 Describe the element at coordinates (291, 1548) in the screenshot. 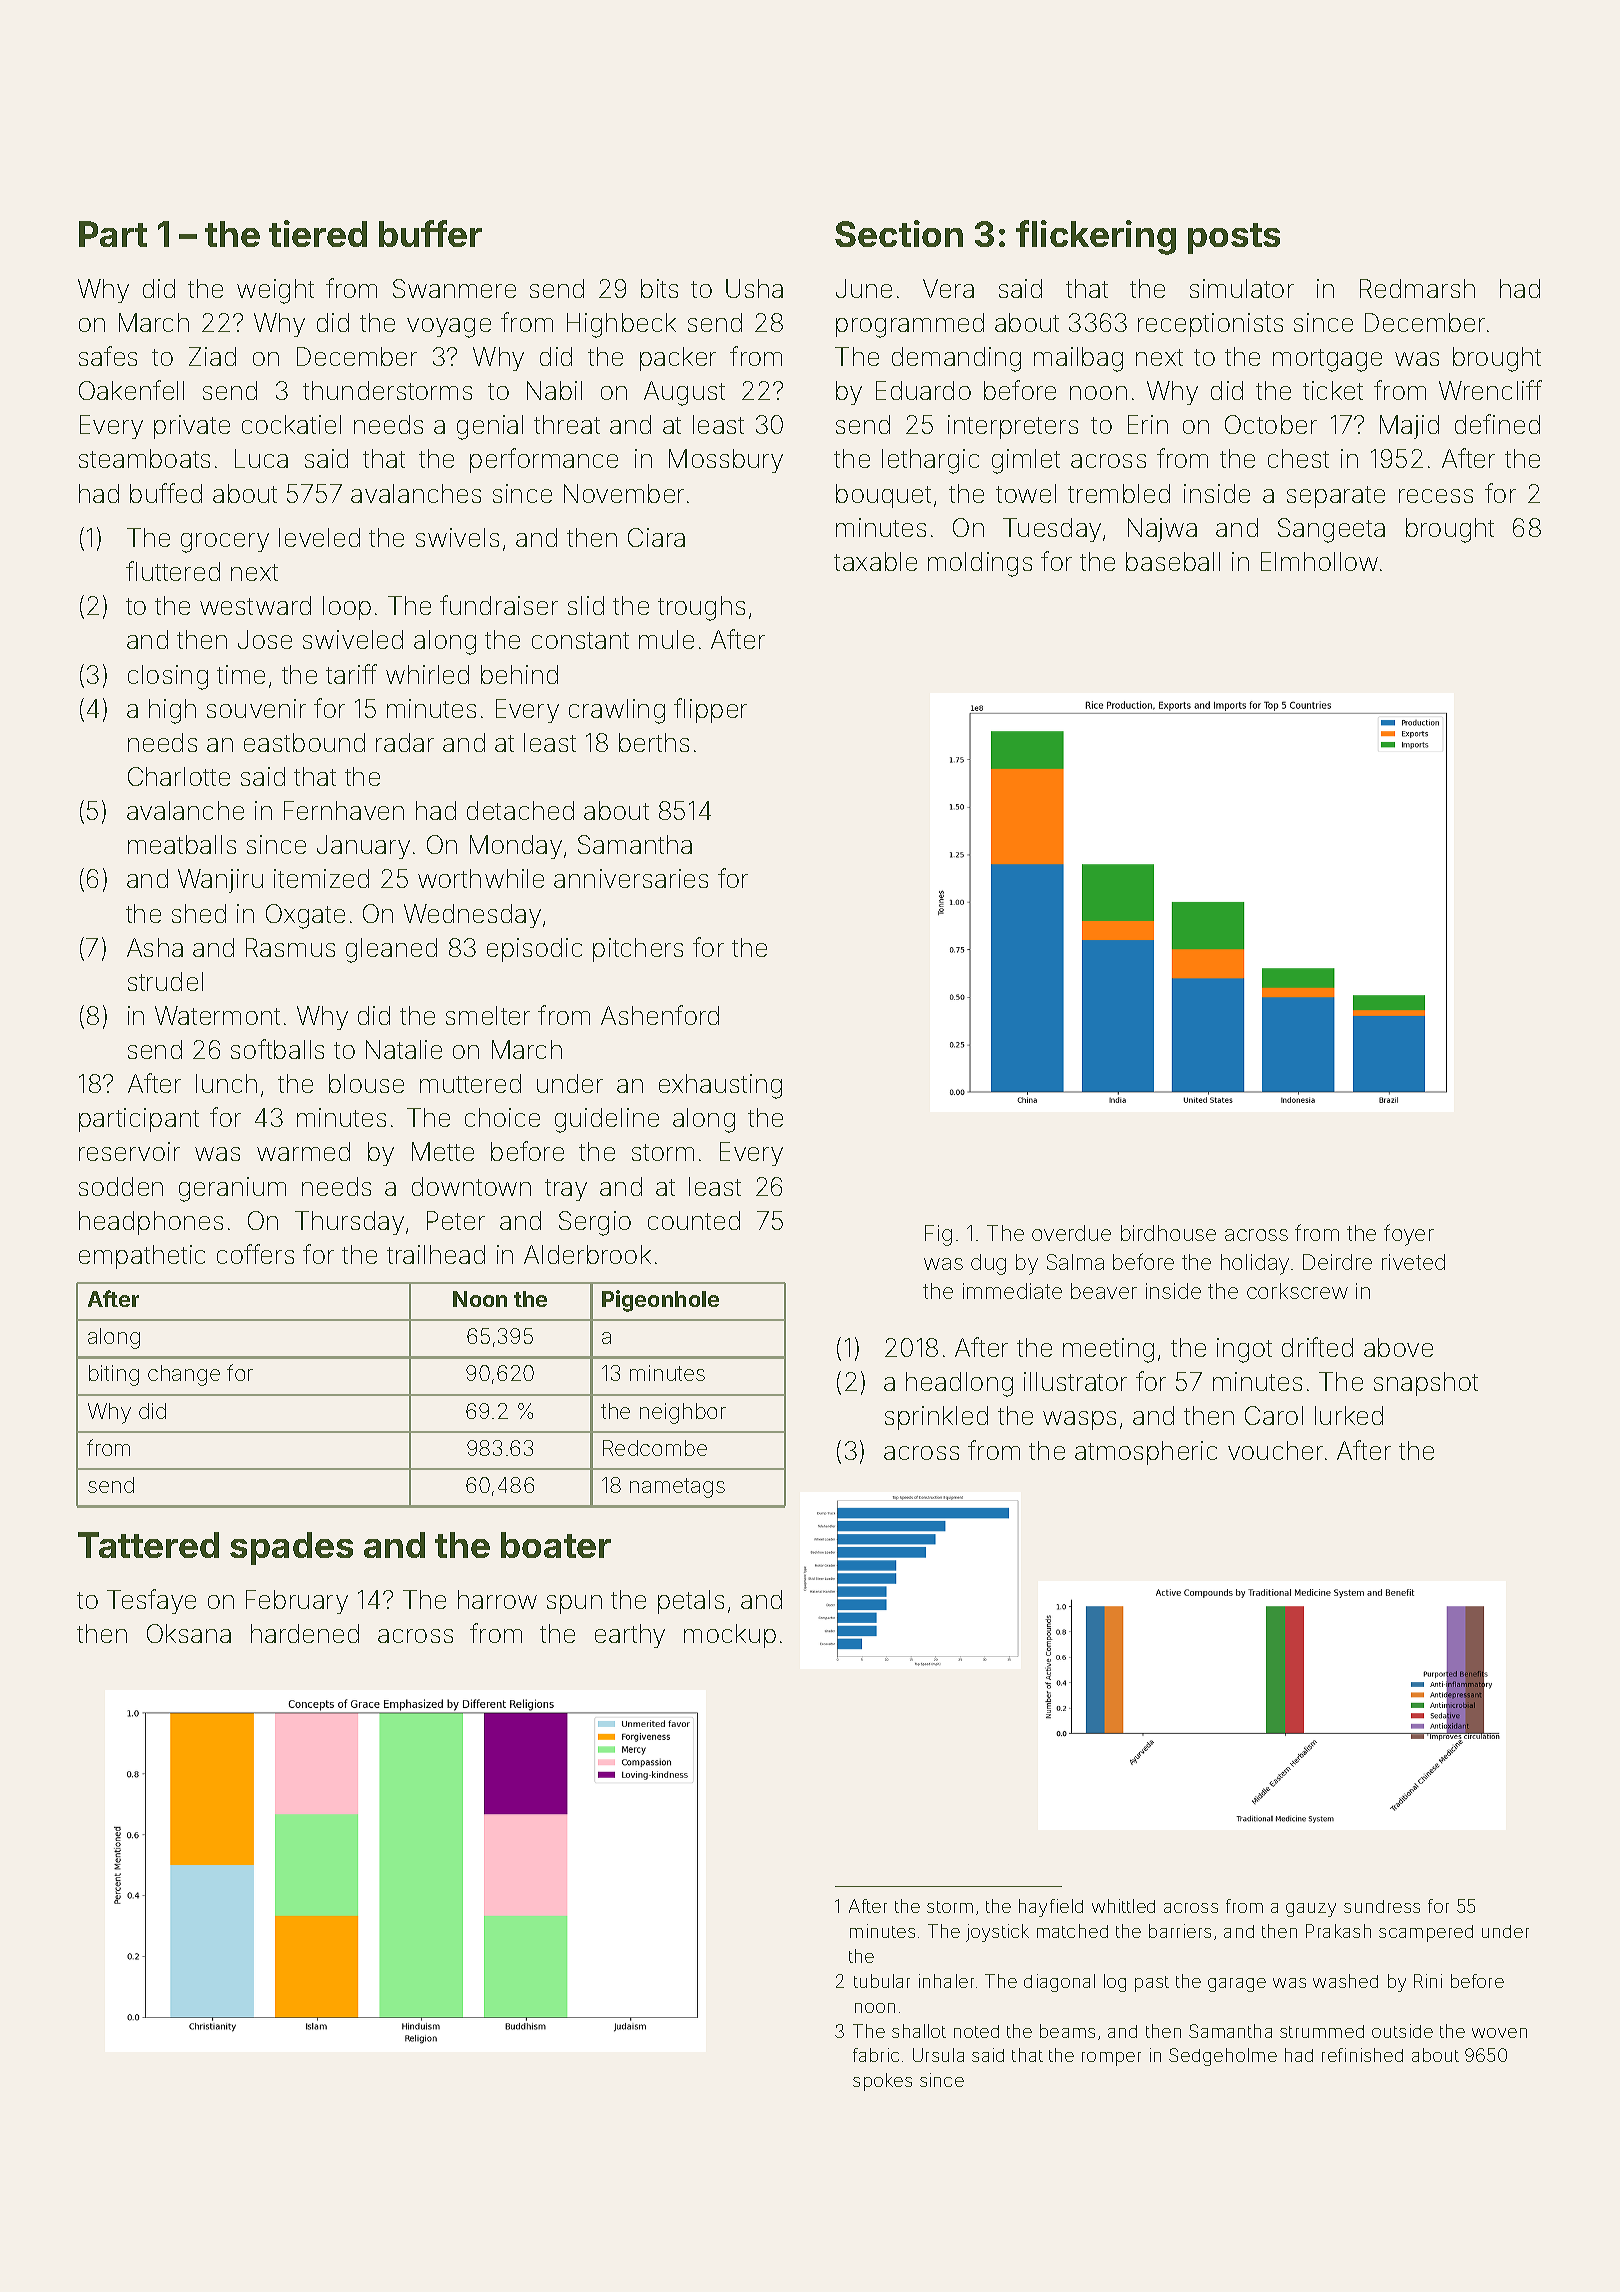

I see `spades` at that location.
